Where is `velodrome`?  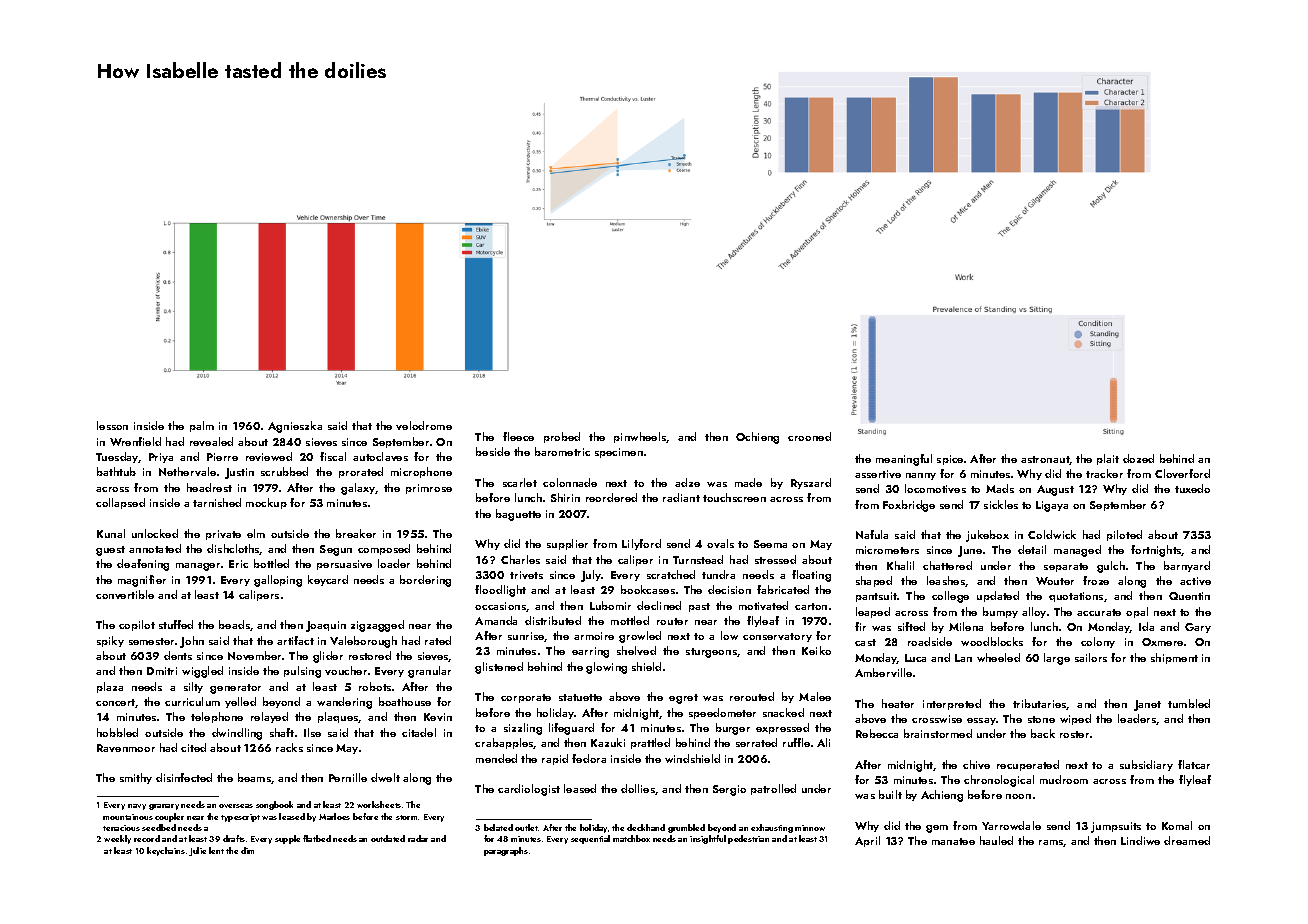
velodrome is located at coordinates (424, 425).
